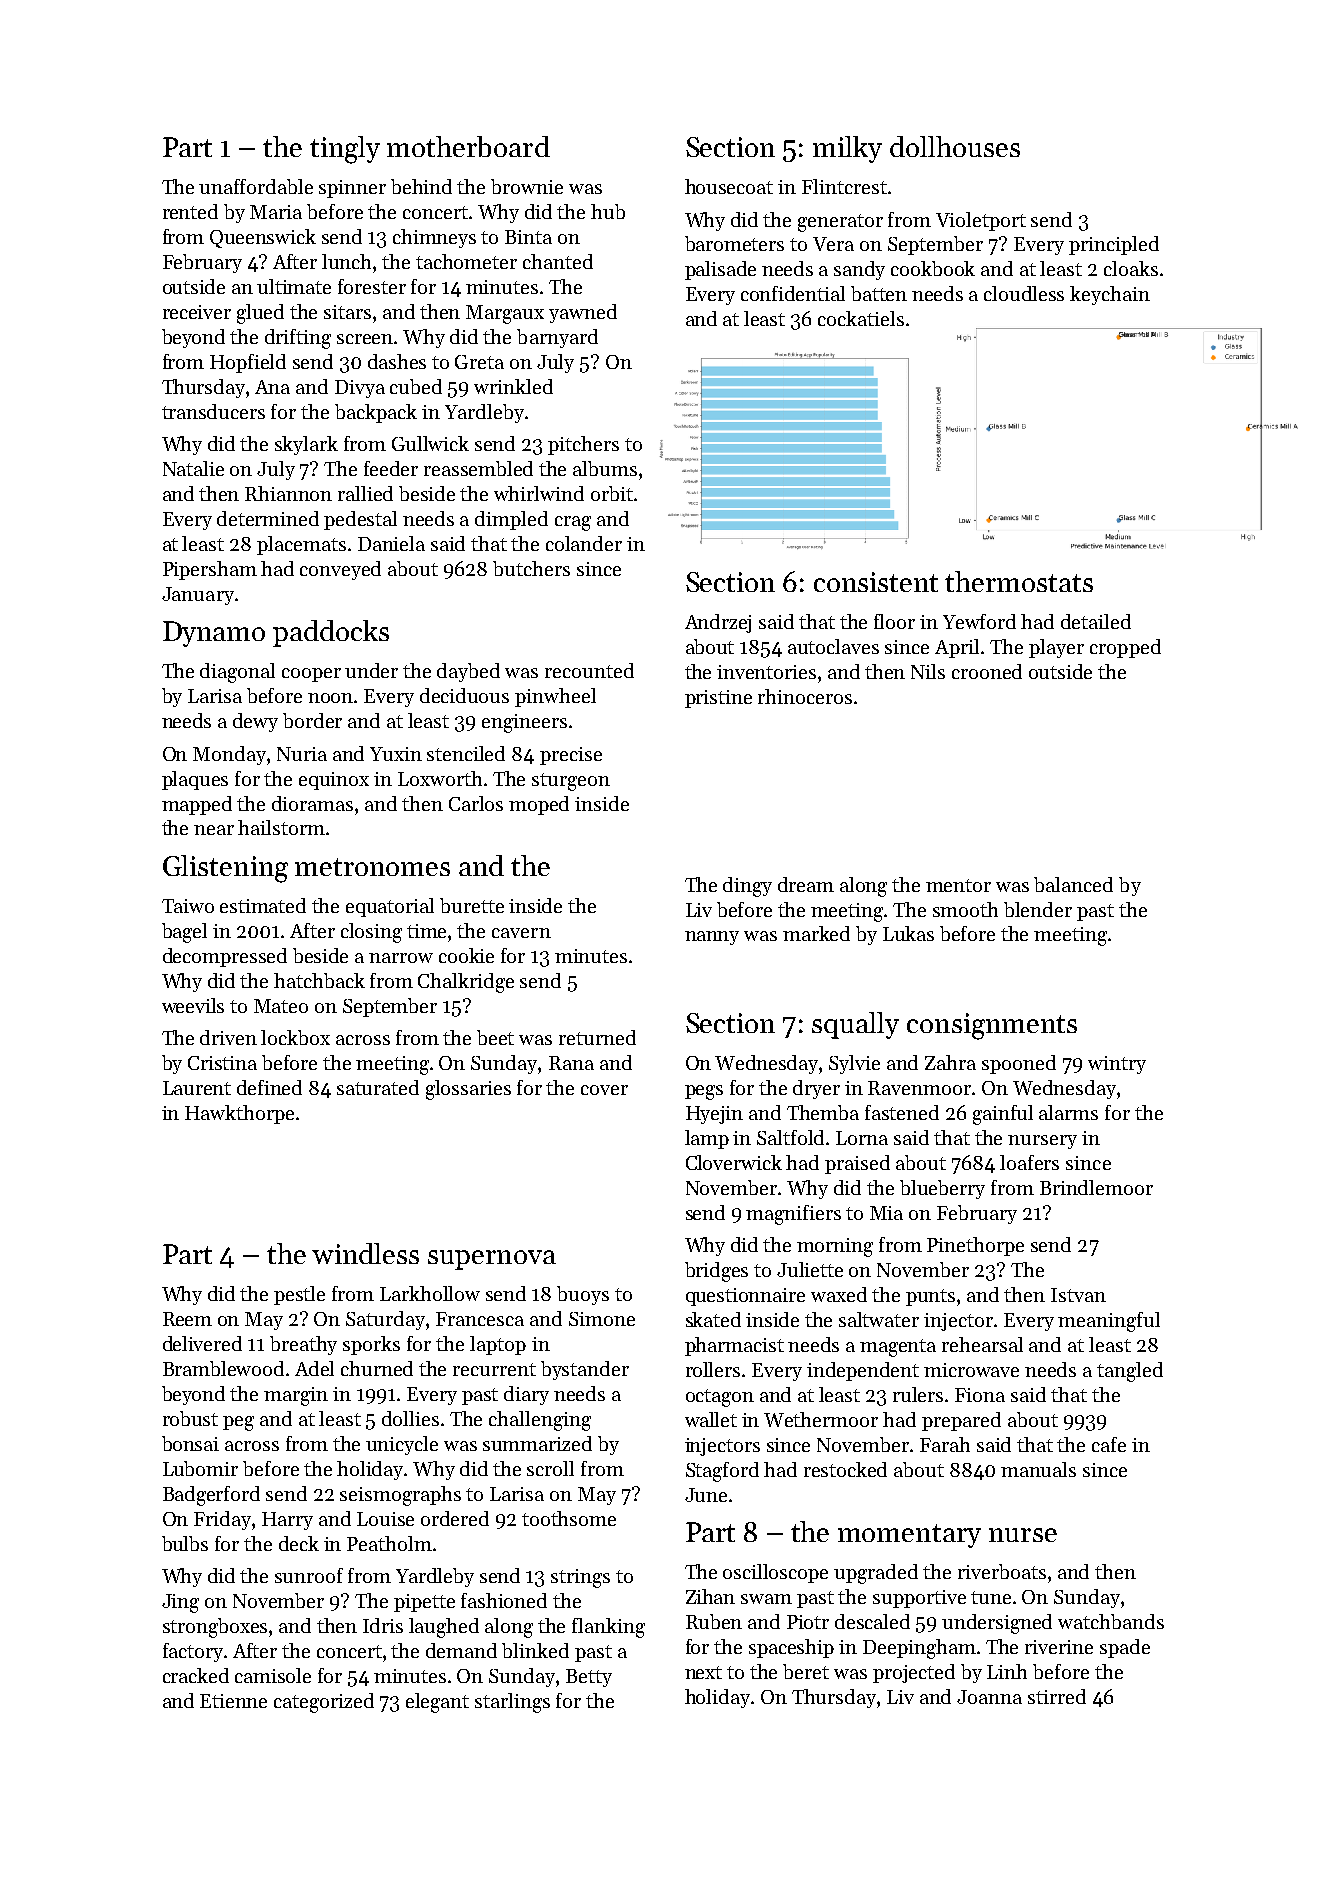 The width and height of the screenshot is (1330, 1882). What do you see at coordinates (955, 146) in the screenshot?
I see `dollhouses` at bounding box center [955, 146].
